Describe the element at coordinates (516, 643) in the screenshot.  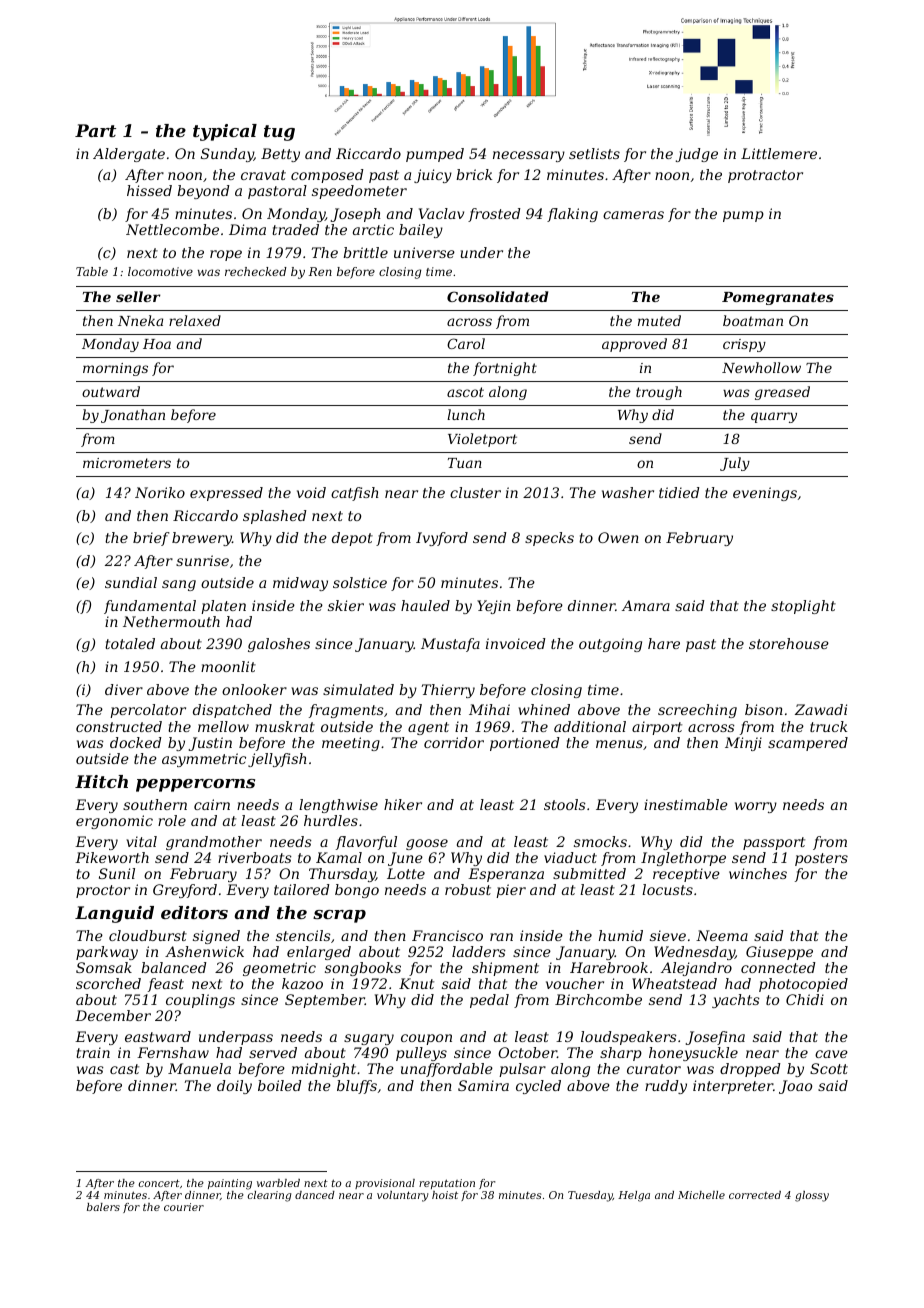
I see `invoiced` at that location.
